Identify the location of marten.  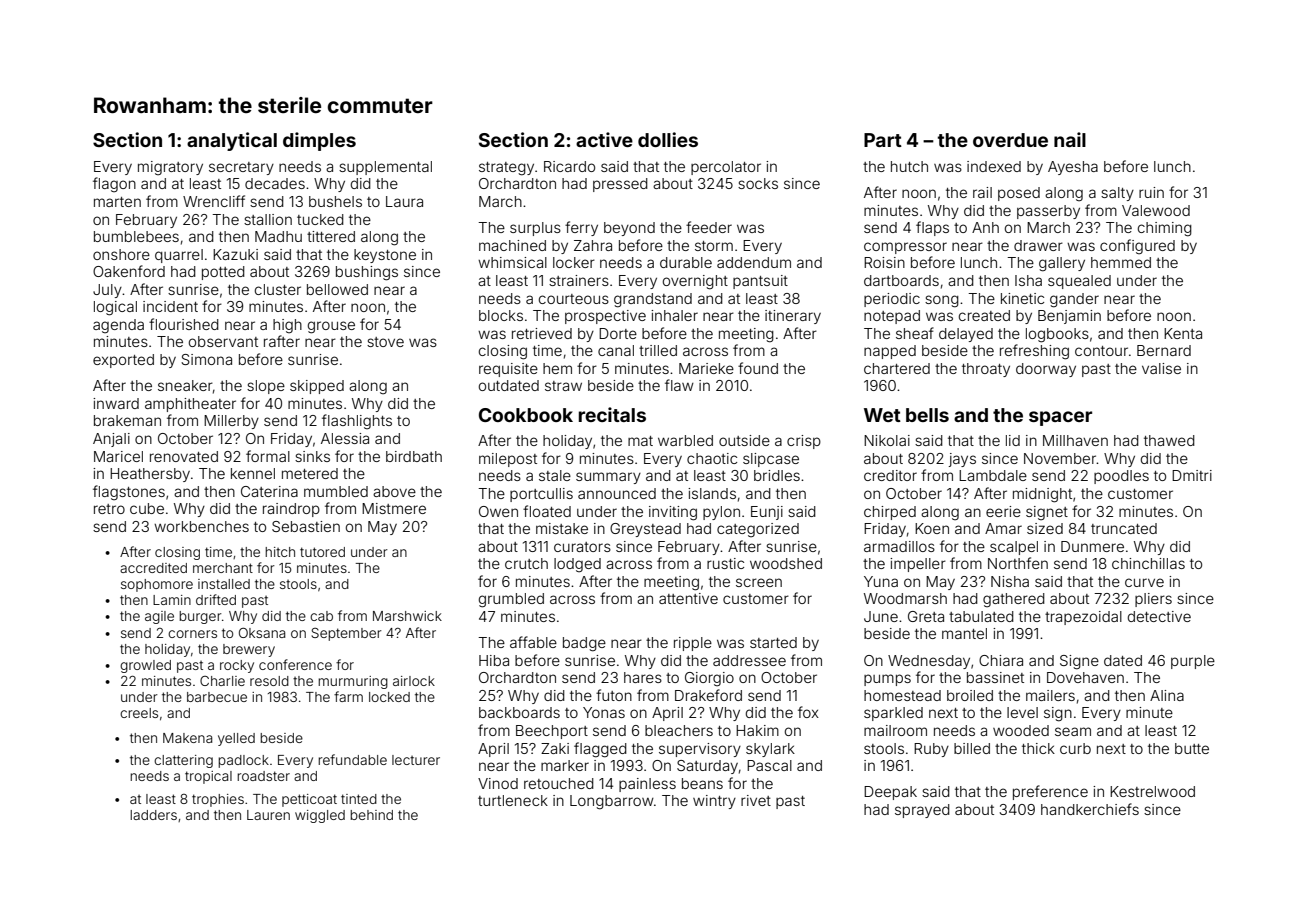
(117, 202).
